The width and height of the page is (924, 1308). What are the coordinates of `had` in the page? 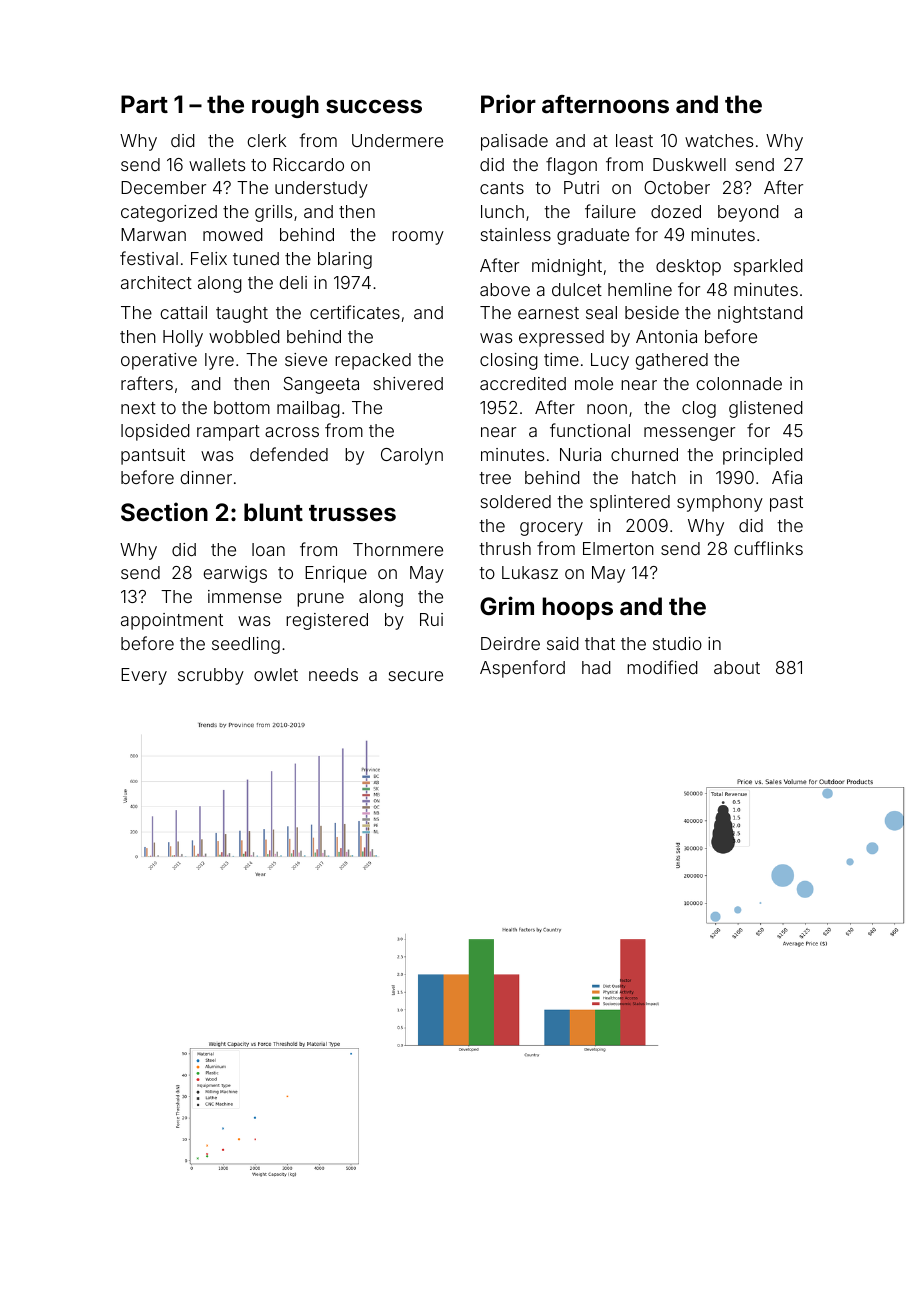 It's located at (596, 667).
